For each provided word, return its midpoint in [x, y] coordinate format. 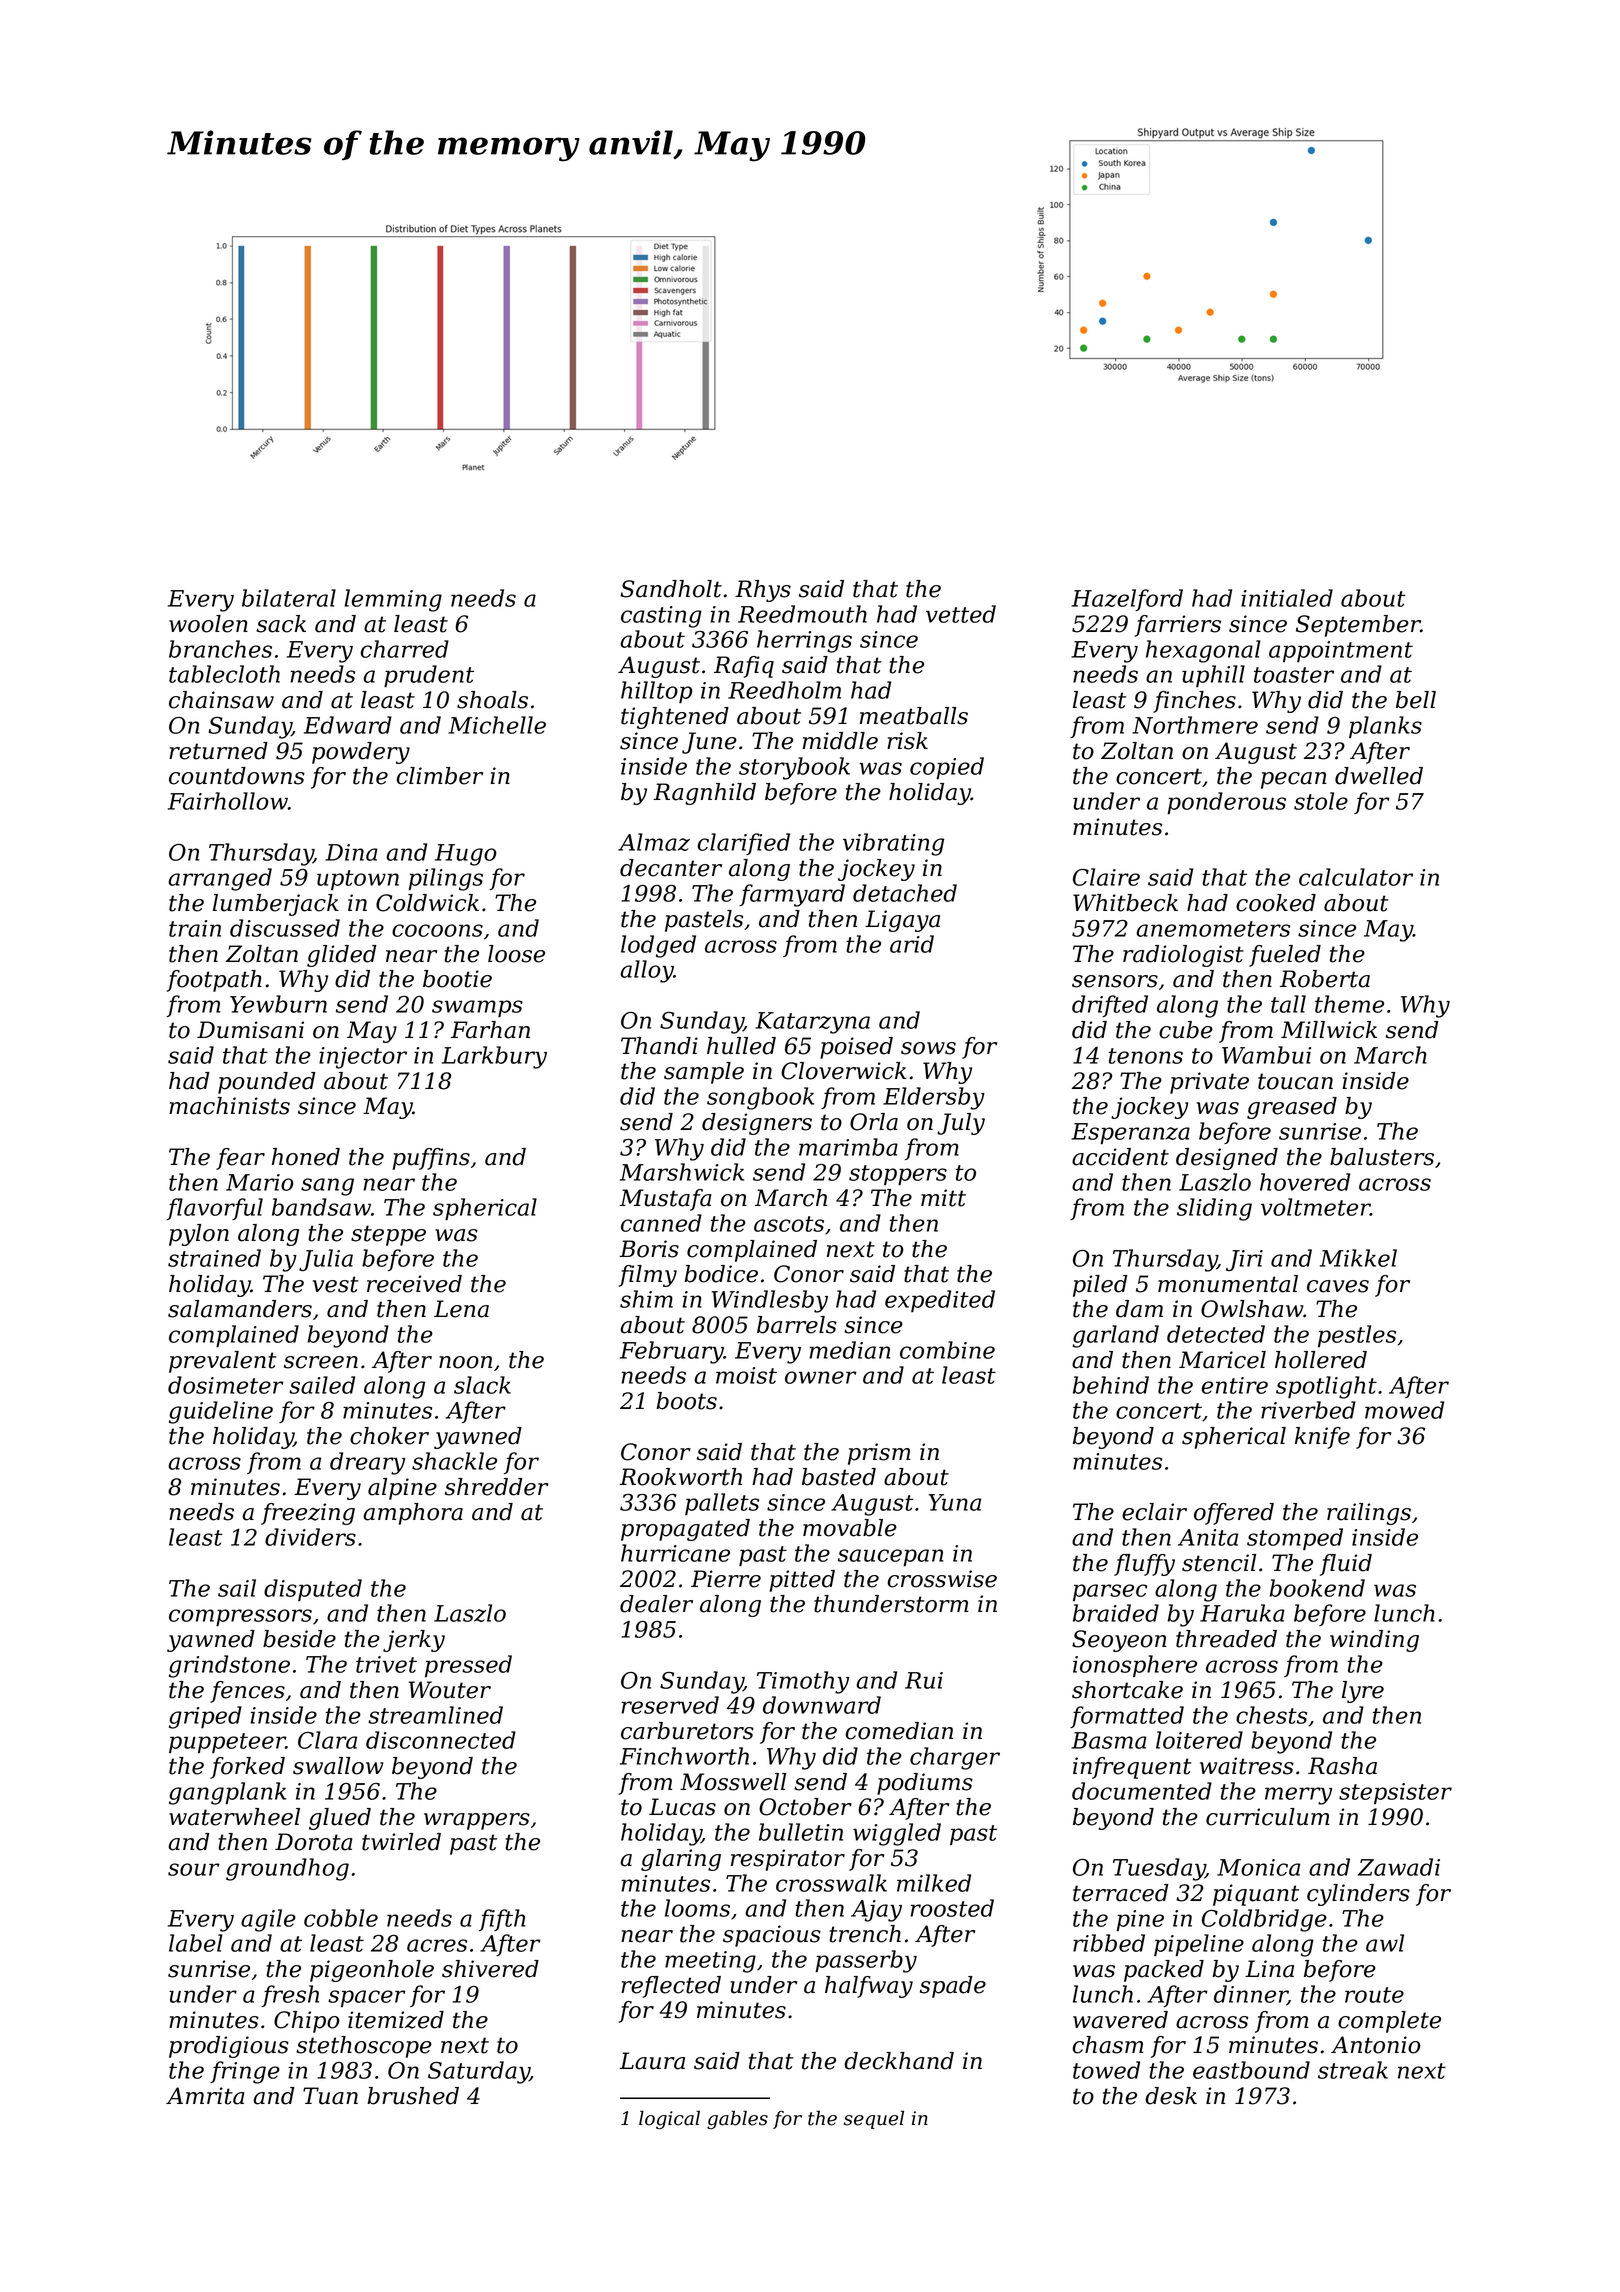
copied [947, 768]
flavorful [214, 1209]
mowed [1404, 1410]
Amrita [205, 2096]
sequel [874, 2119]
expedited [940, 1301]
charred [404, 649]
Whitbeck [1125, 903]
